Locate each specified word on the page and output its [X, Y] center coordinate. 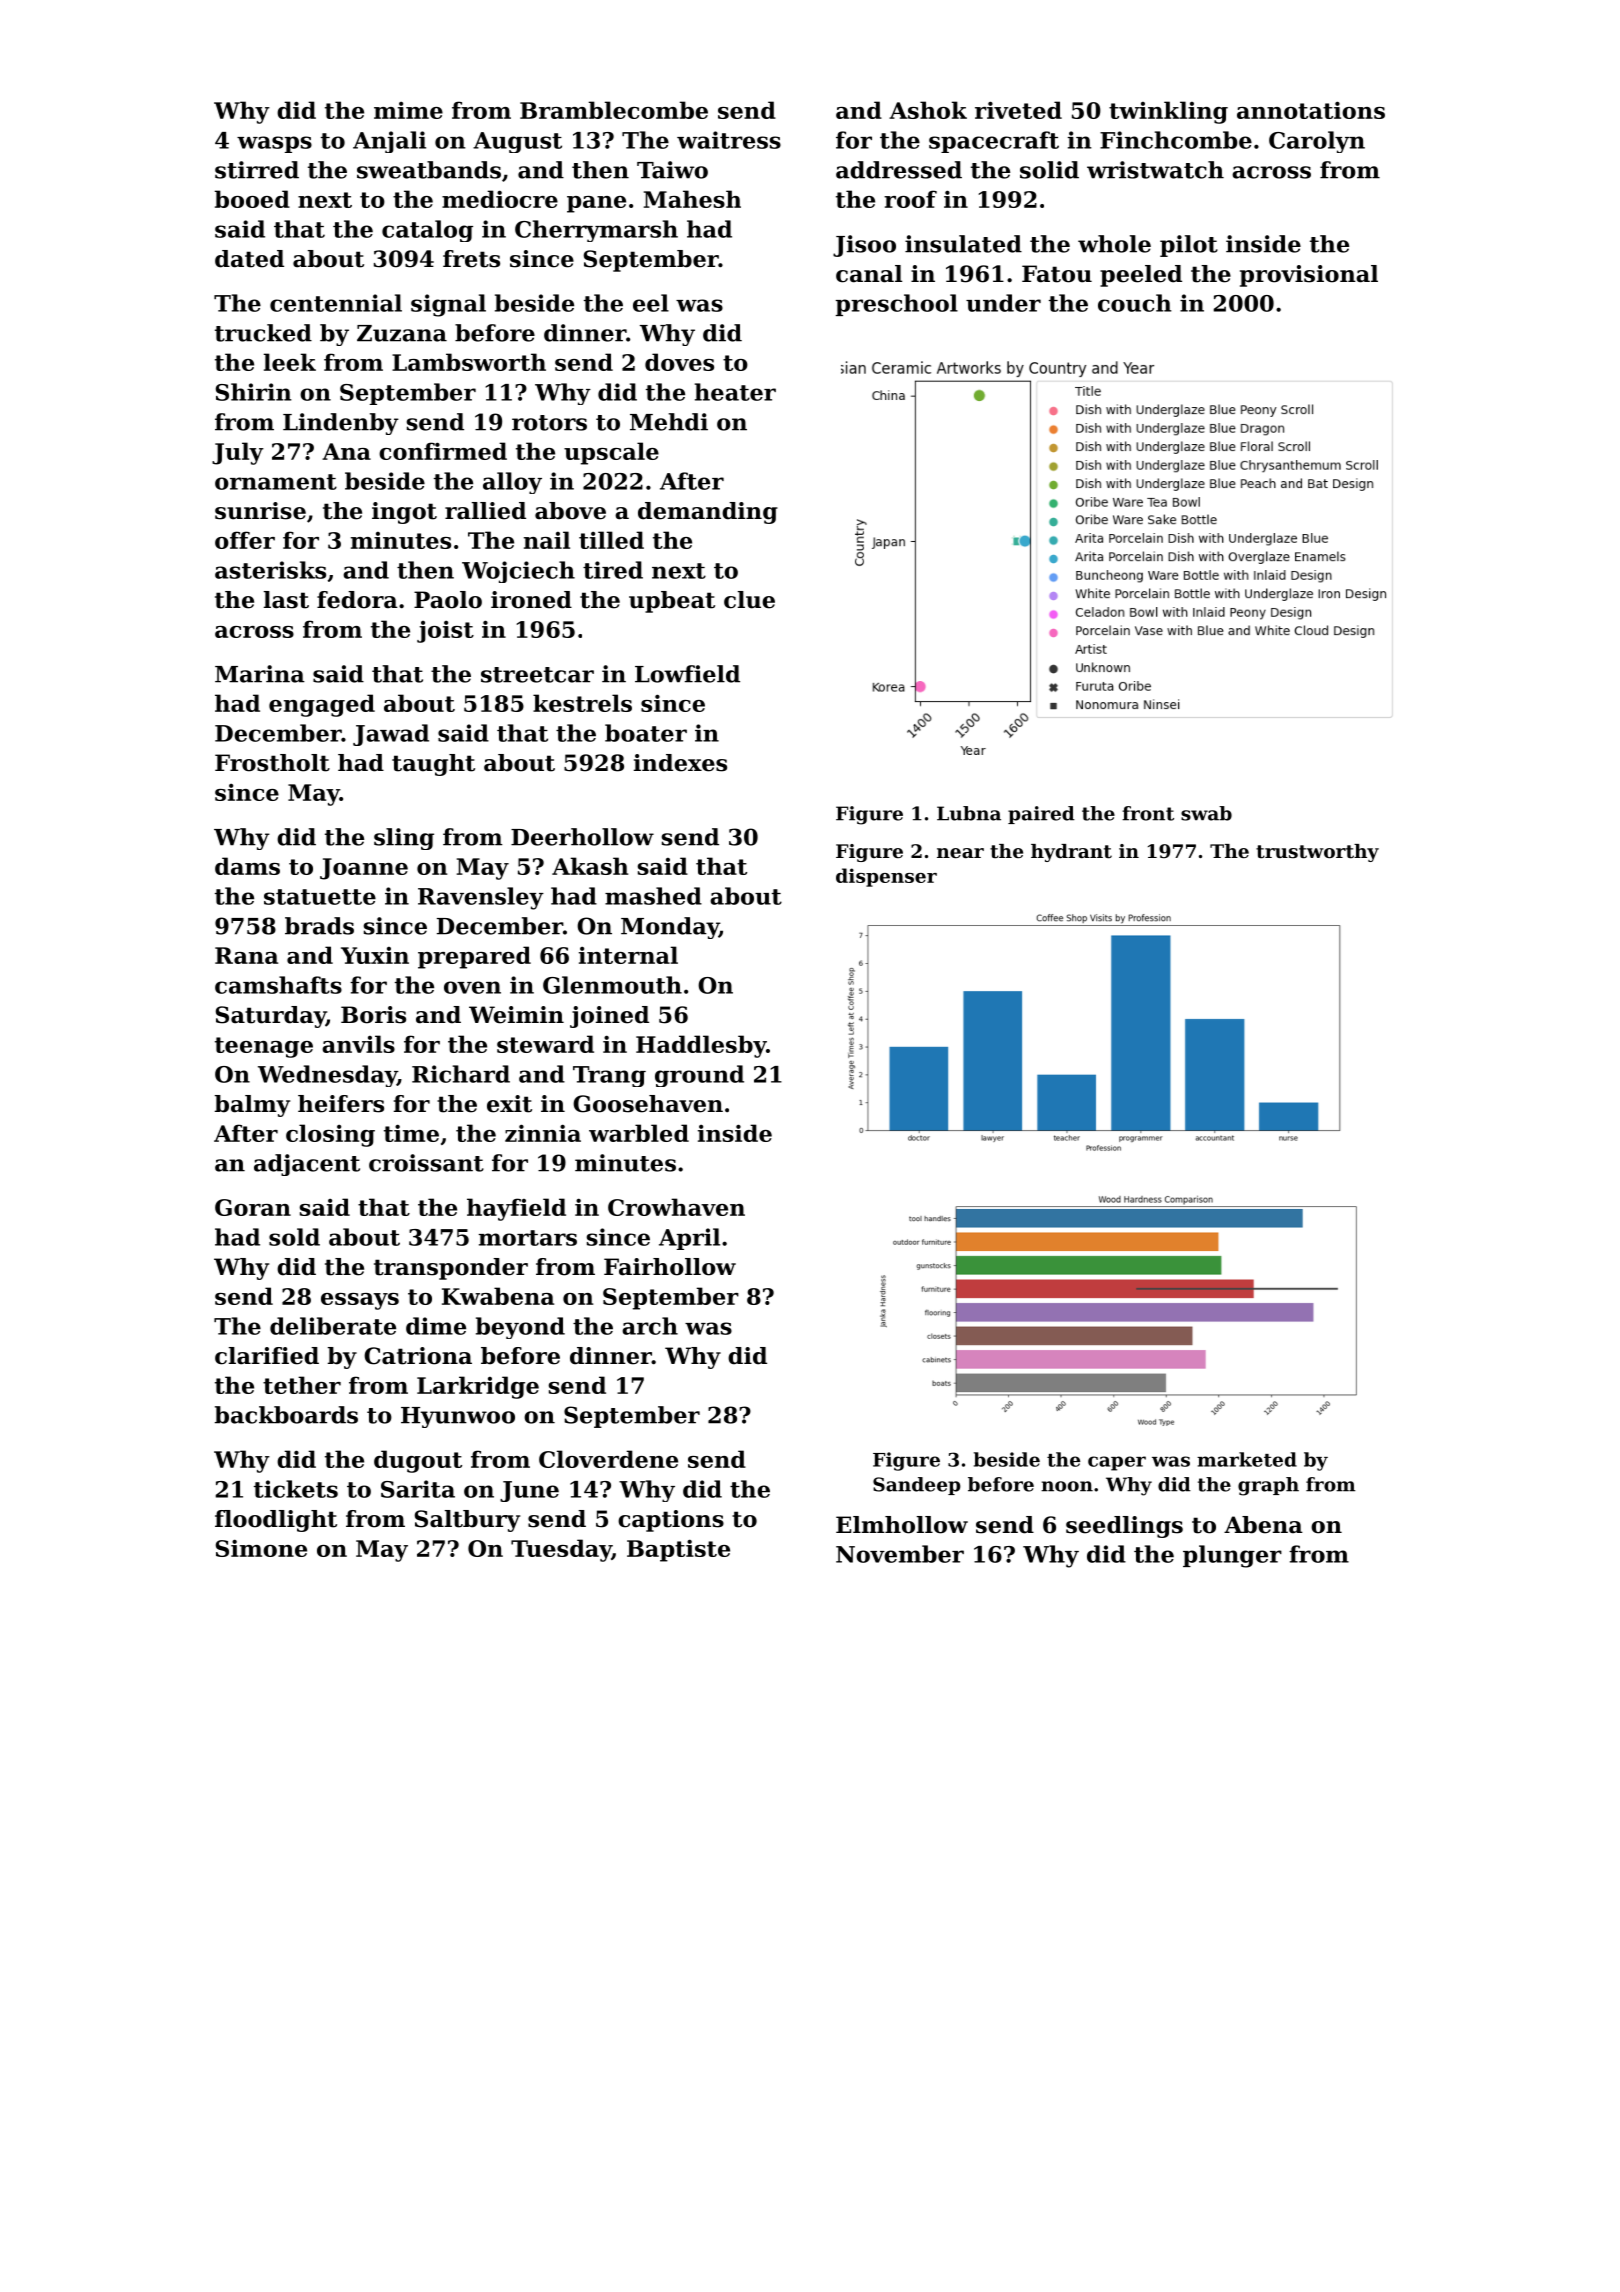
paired [1041, 815]
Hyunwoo [458, 1417]
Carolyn [1317, 142]
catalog [427, 231]
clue [749, 600]
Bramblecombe [614, 110]
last [286, 600]
